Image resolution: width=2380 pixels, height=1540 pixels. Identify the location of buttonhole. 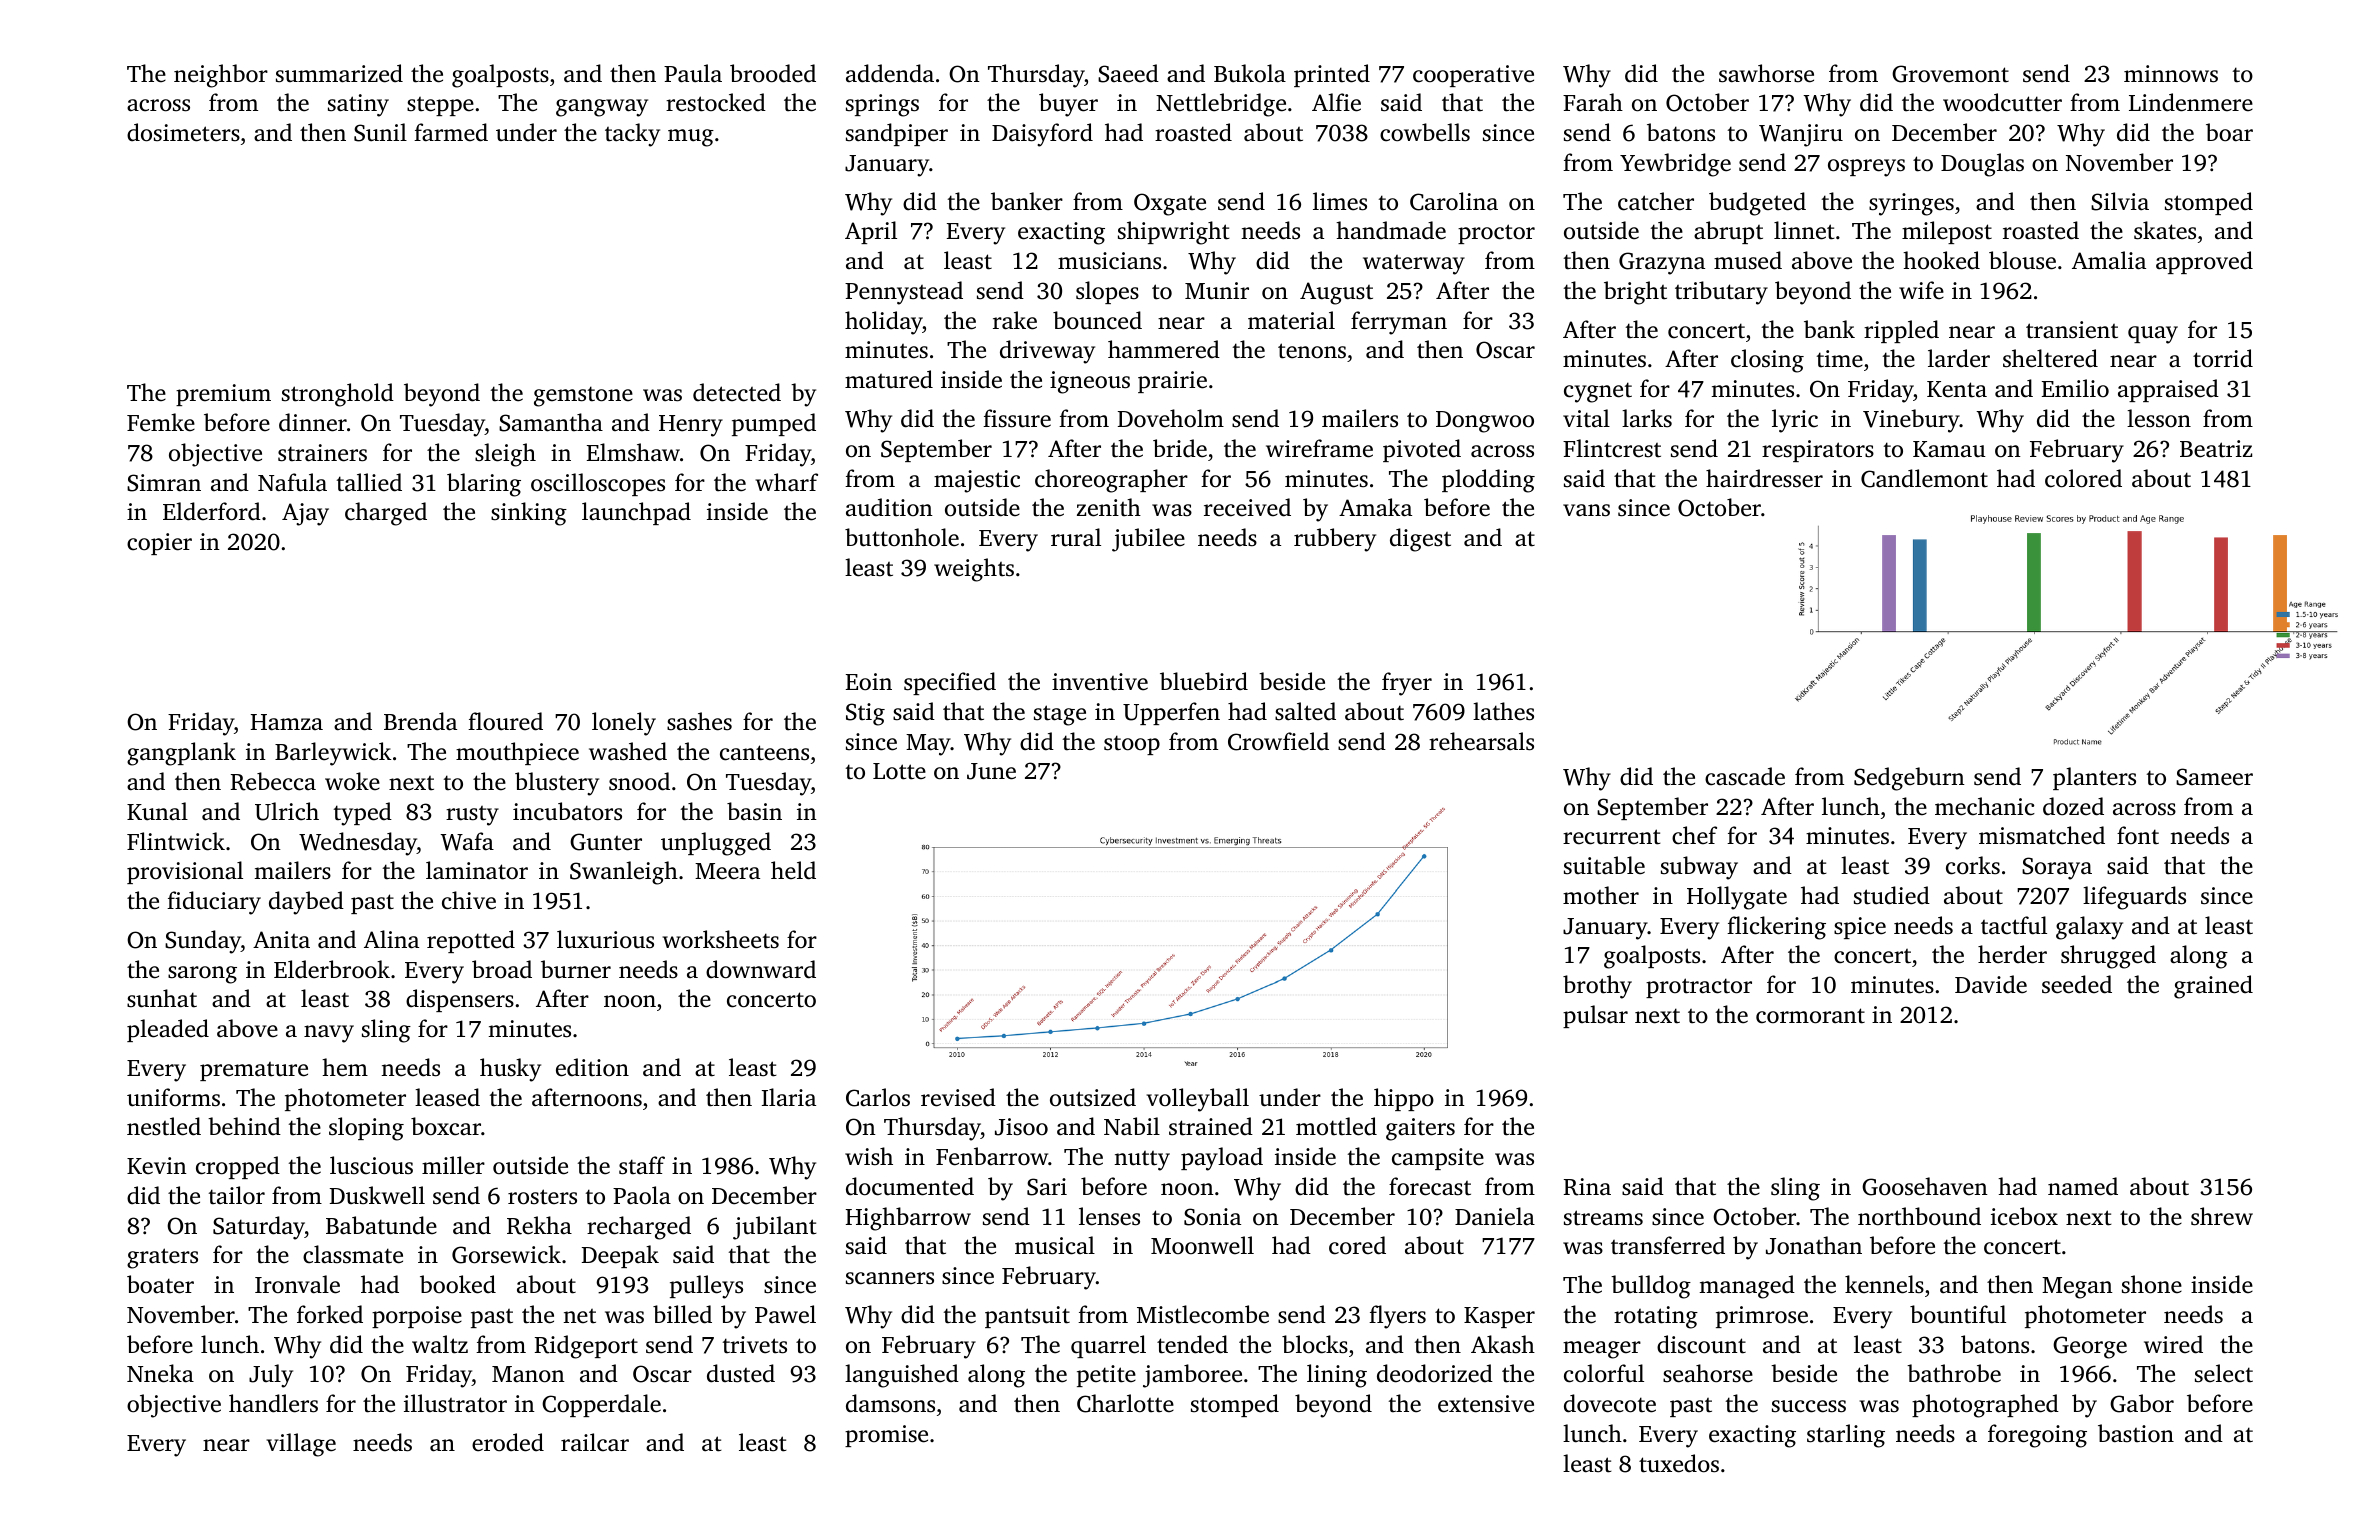
(902, 537).
